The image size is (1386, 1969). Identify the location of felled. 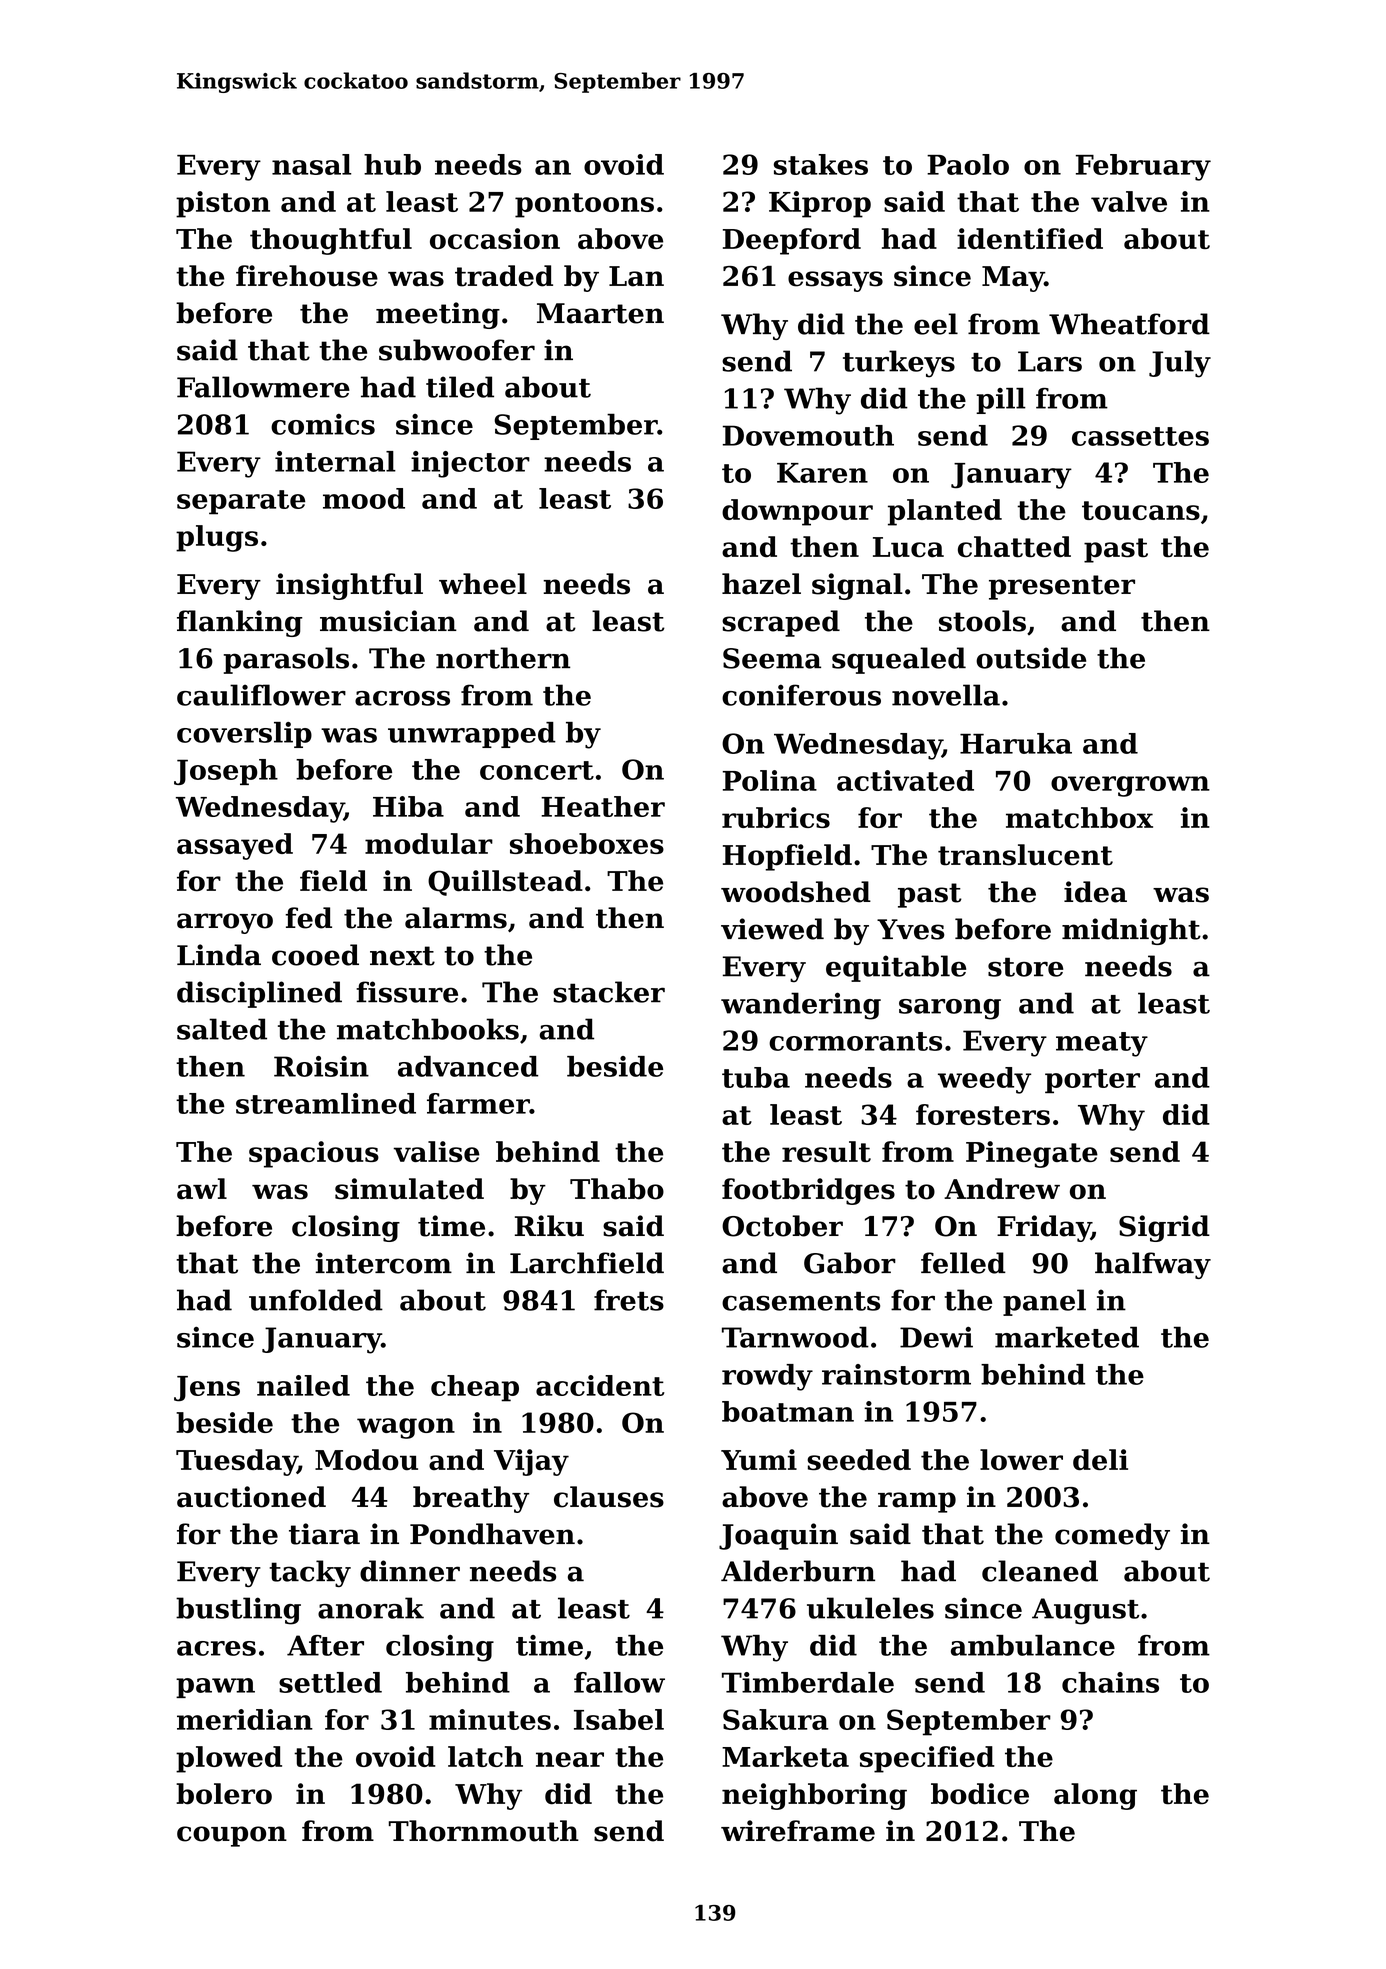
(963, 1263).
